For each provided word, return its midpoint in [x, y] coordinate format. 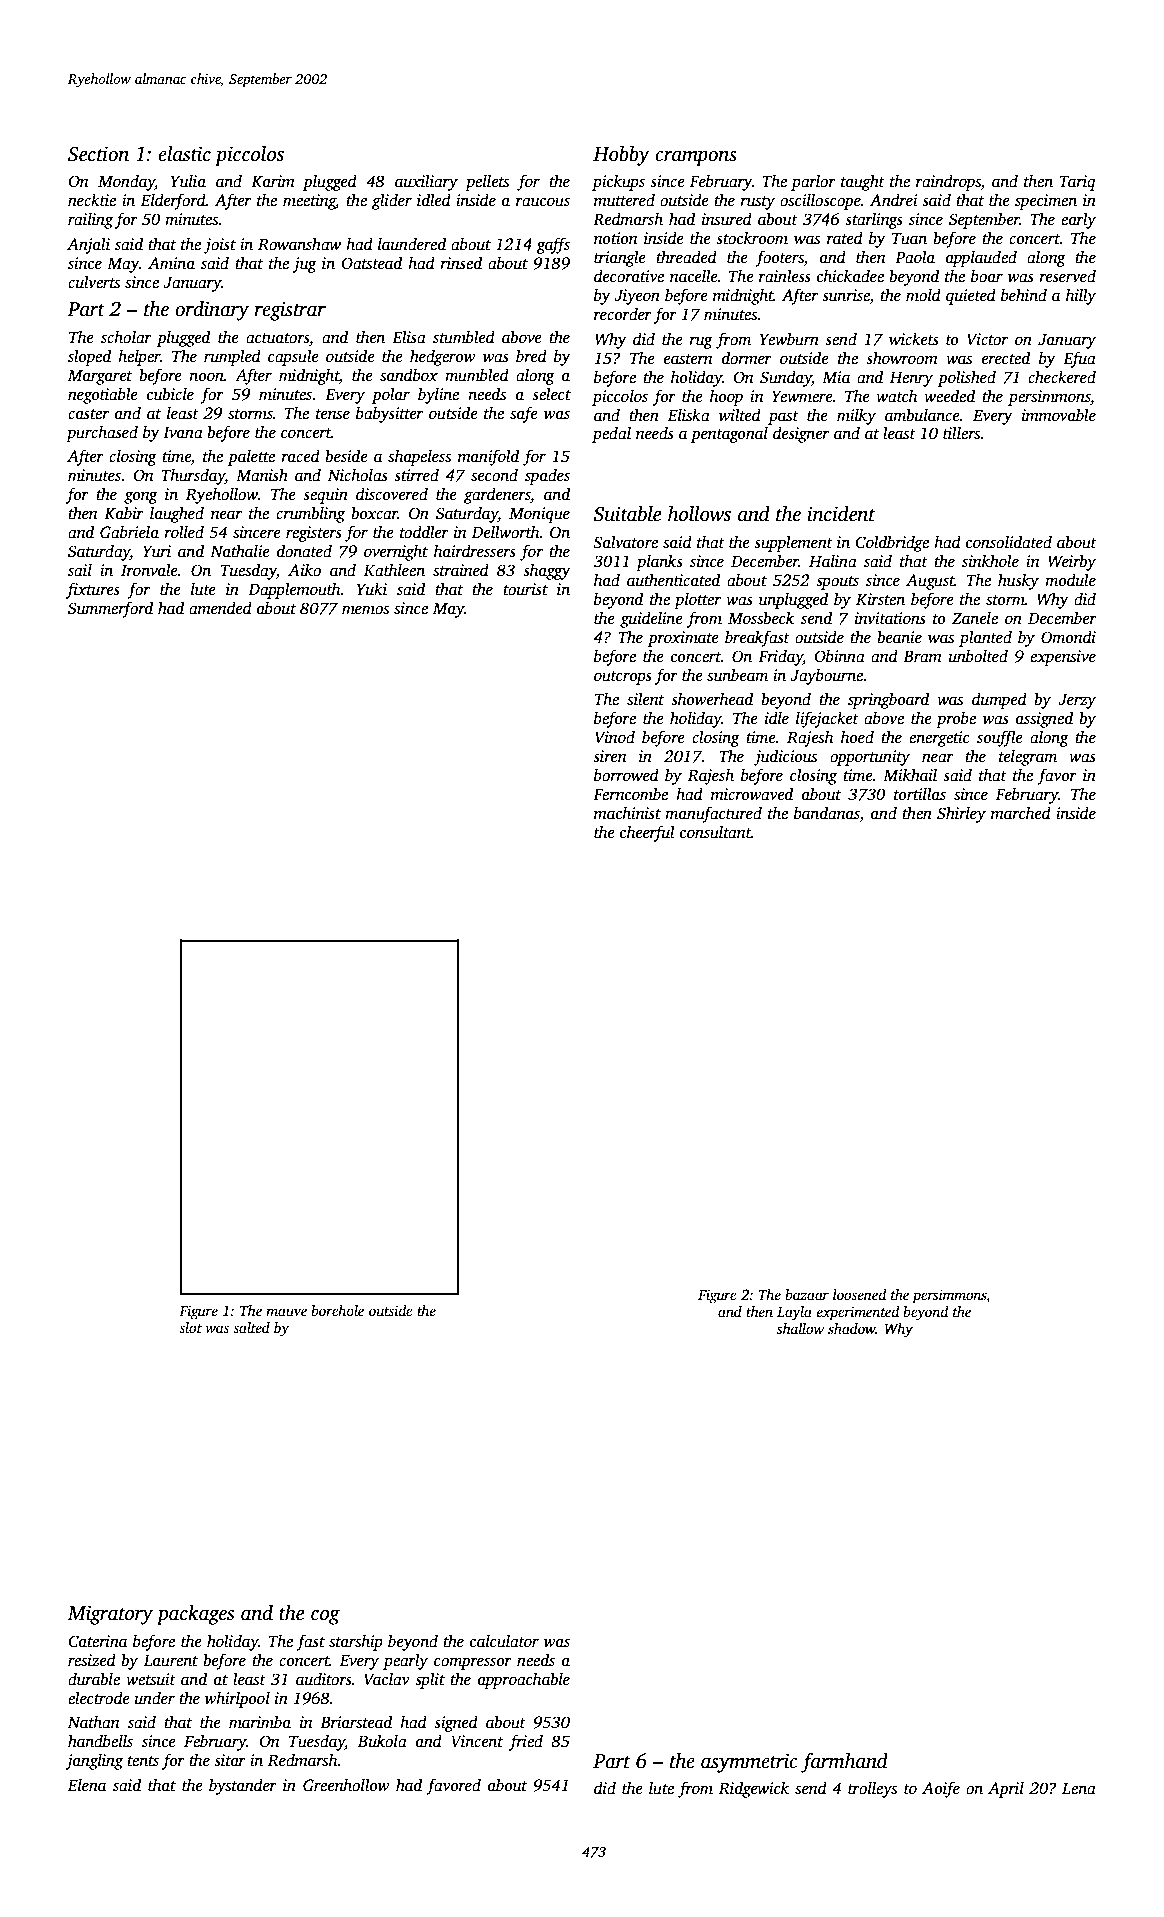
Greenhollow [346, 1785]
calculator [504, 1641]
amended [220, 608]
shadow [851, 1328]
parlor [813, 182]
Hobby [621, 156]
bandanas [827, 814]
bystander [243, 1786]
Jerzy [1077, 701]
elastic [184, 154]
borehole [337, 1310]
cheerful [647, 833]
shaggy [547, 571]
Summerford [110, 609]
